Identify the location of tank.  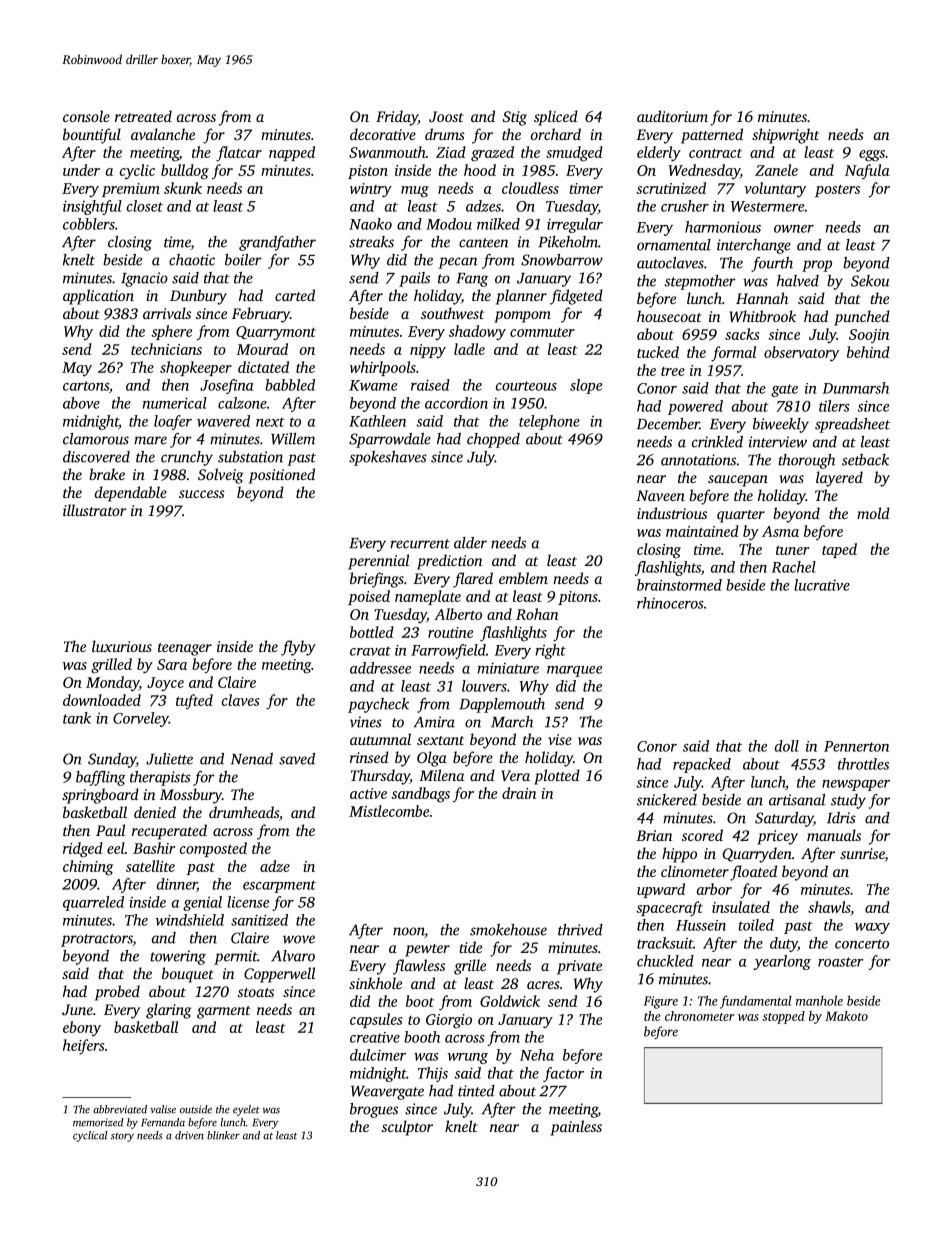
(77, 718).
